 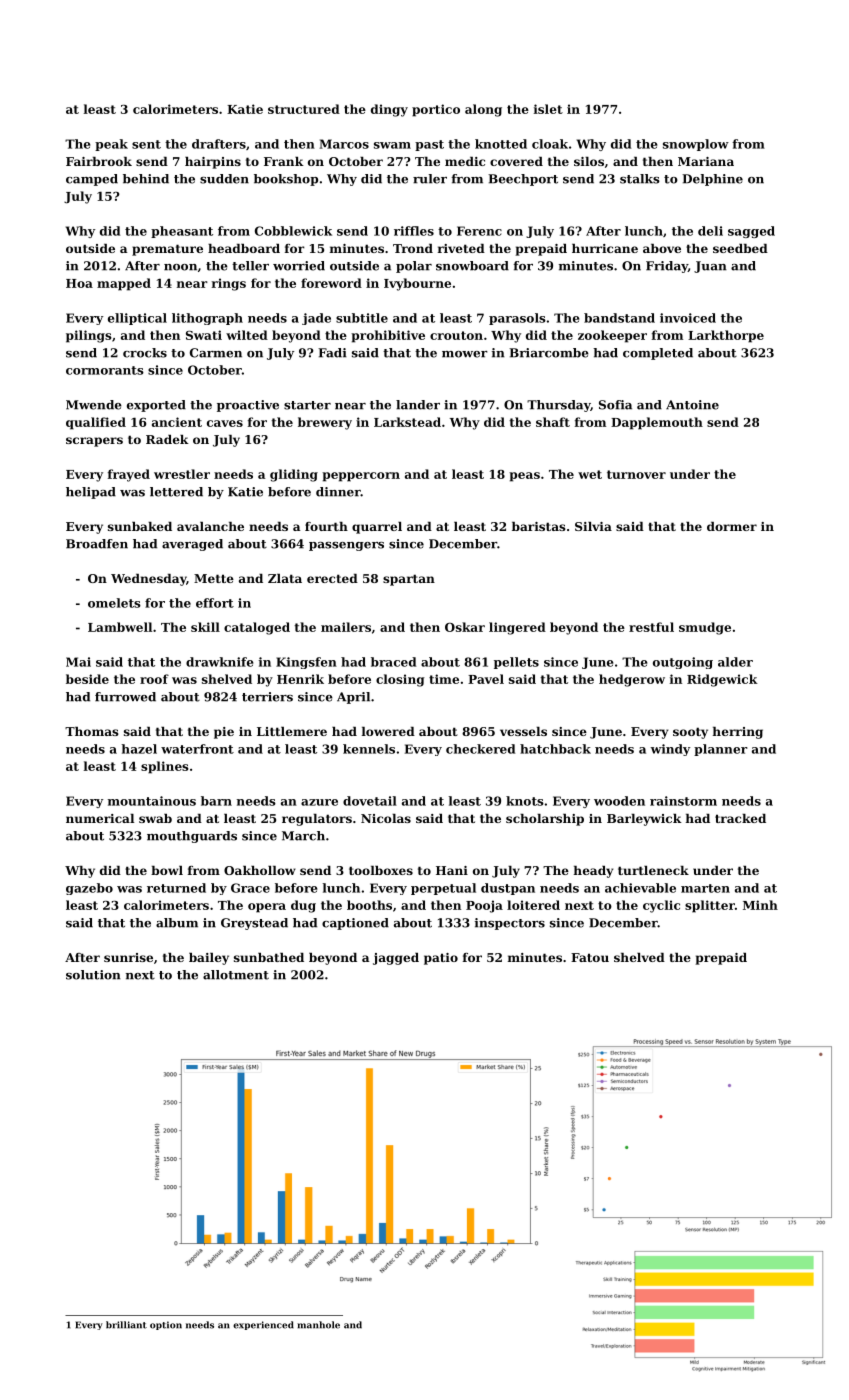 I want to click on hairpins, so click(x=213, y=163).
